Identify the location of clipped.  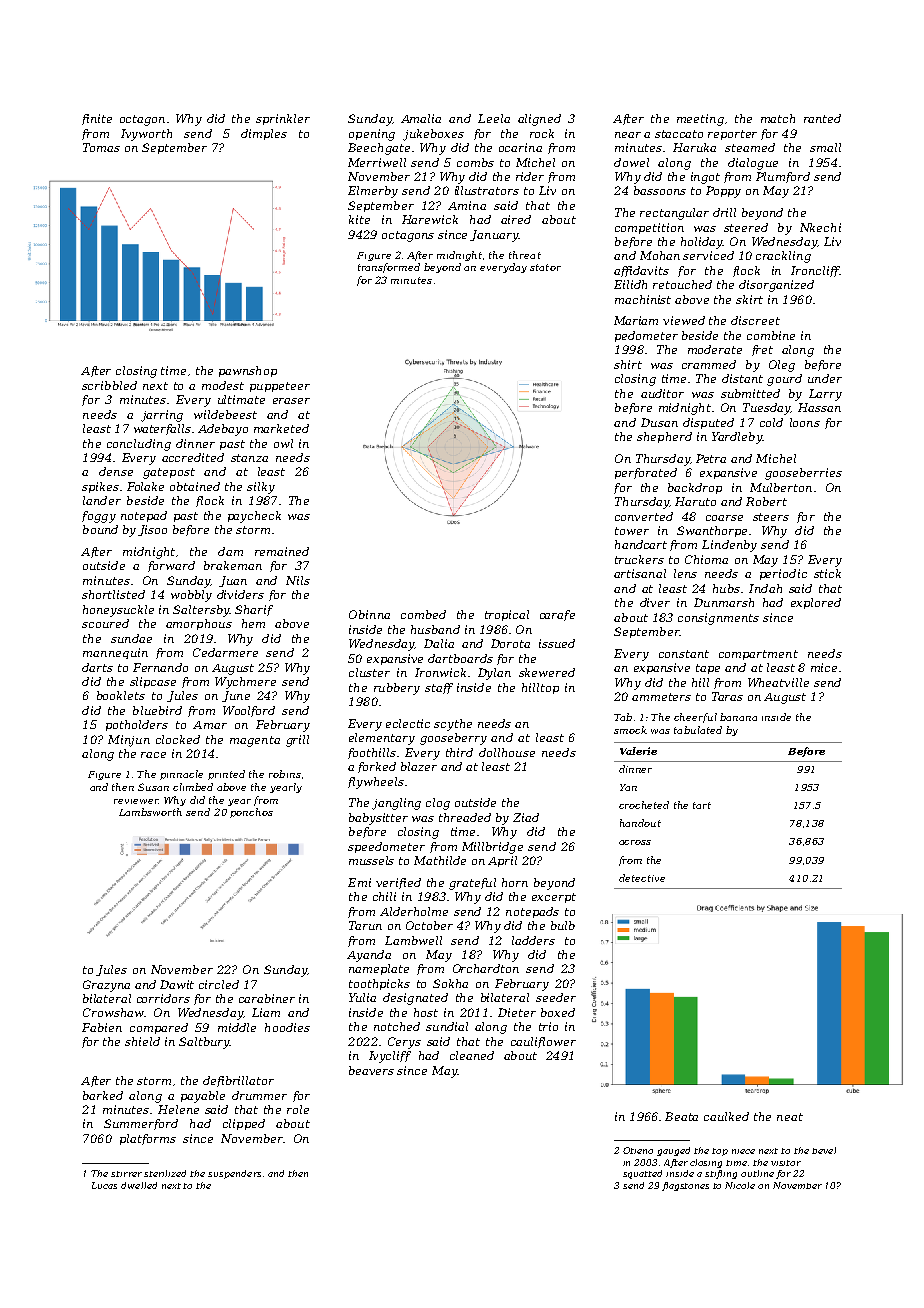
(244, 1124).
